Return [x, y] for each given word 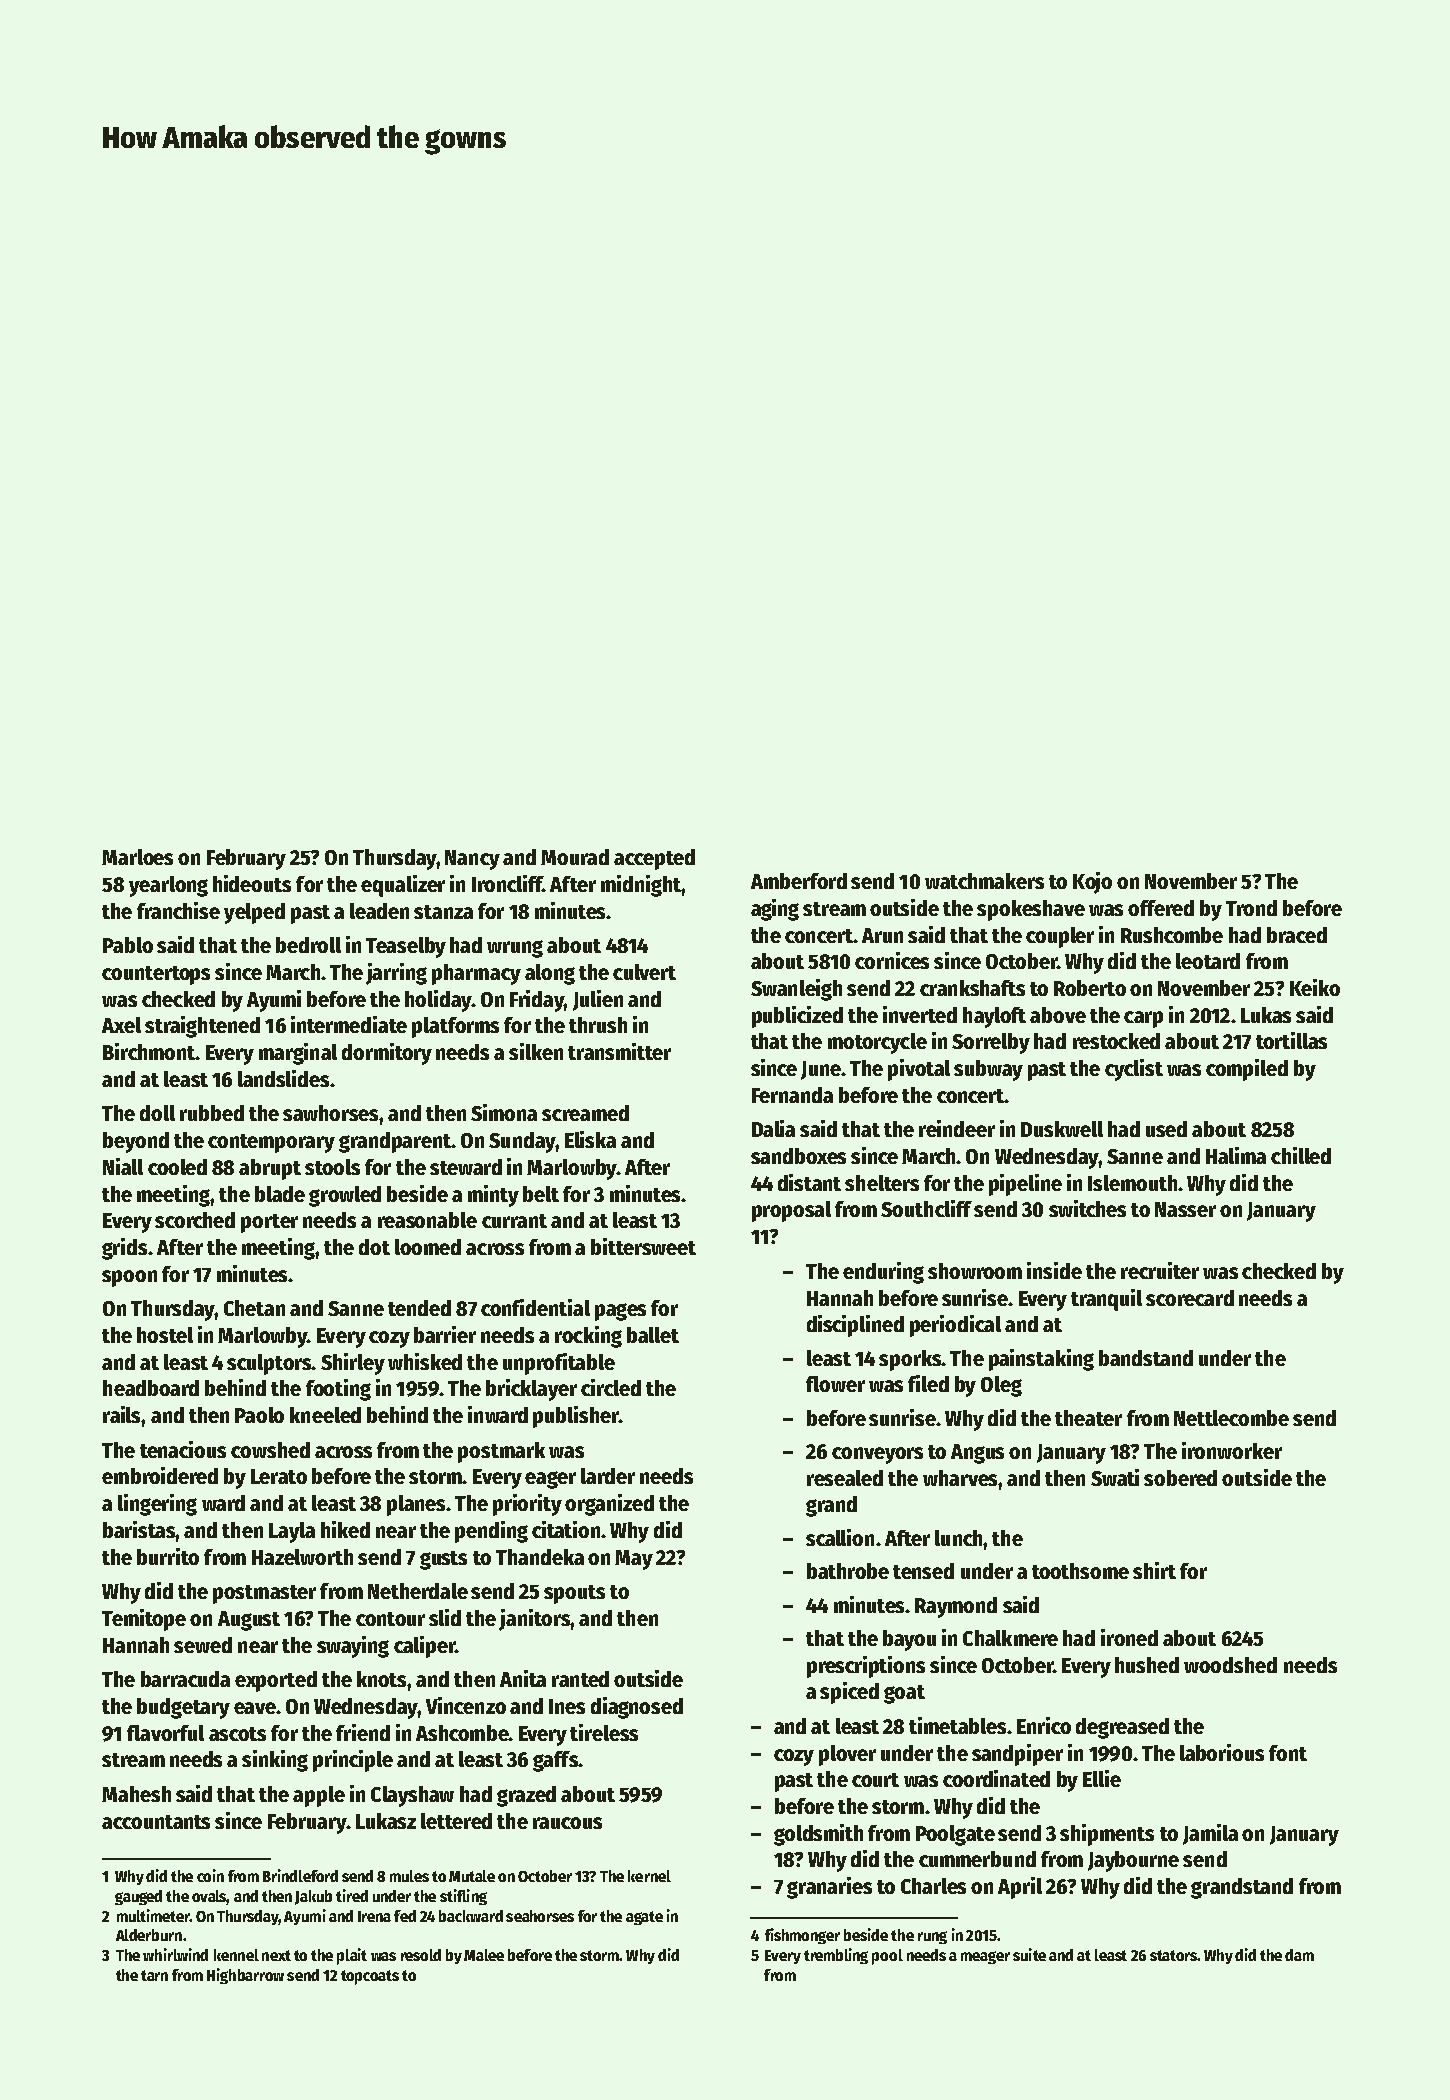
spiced [849, 1693]
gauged [138, 1897]
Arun [882, 935]
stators [1173, 1955]
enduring [883, 1273]
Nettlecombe [1231, 1418]
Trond [1251, 908]
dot [374, 1247]
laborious [1222, 1752]
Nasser [1185, 1209]
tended [419, 1308]
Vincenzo [466, 1705]
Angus [977, 1454]
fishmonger [802, 1936]
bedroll [308, 945]
